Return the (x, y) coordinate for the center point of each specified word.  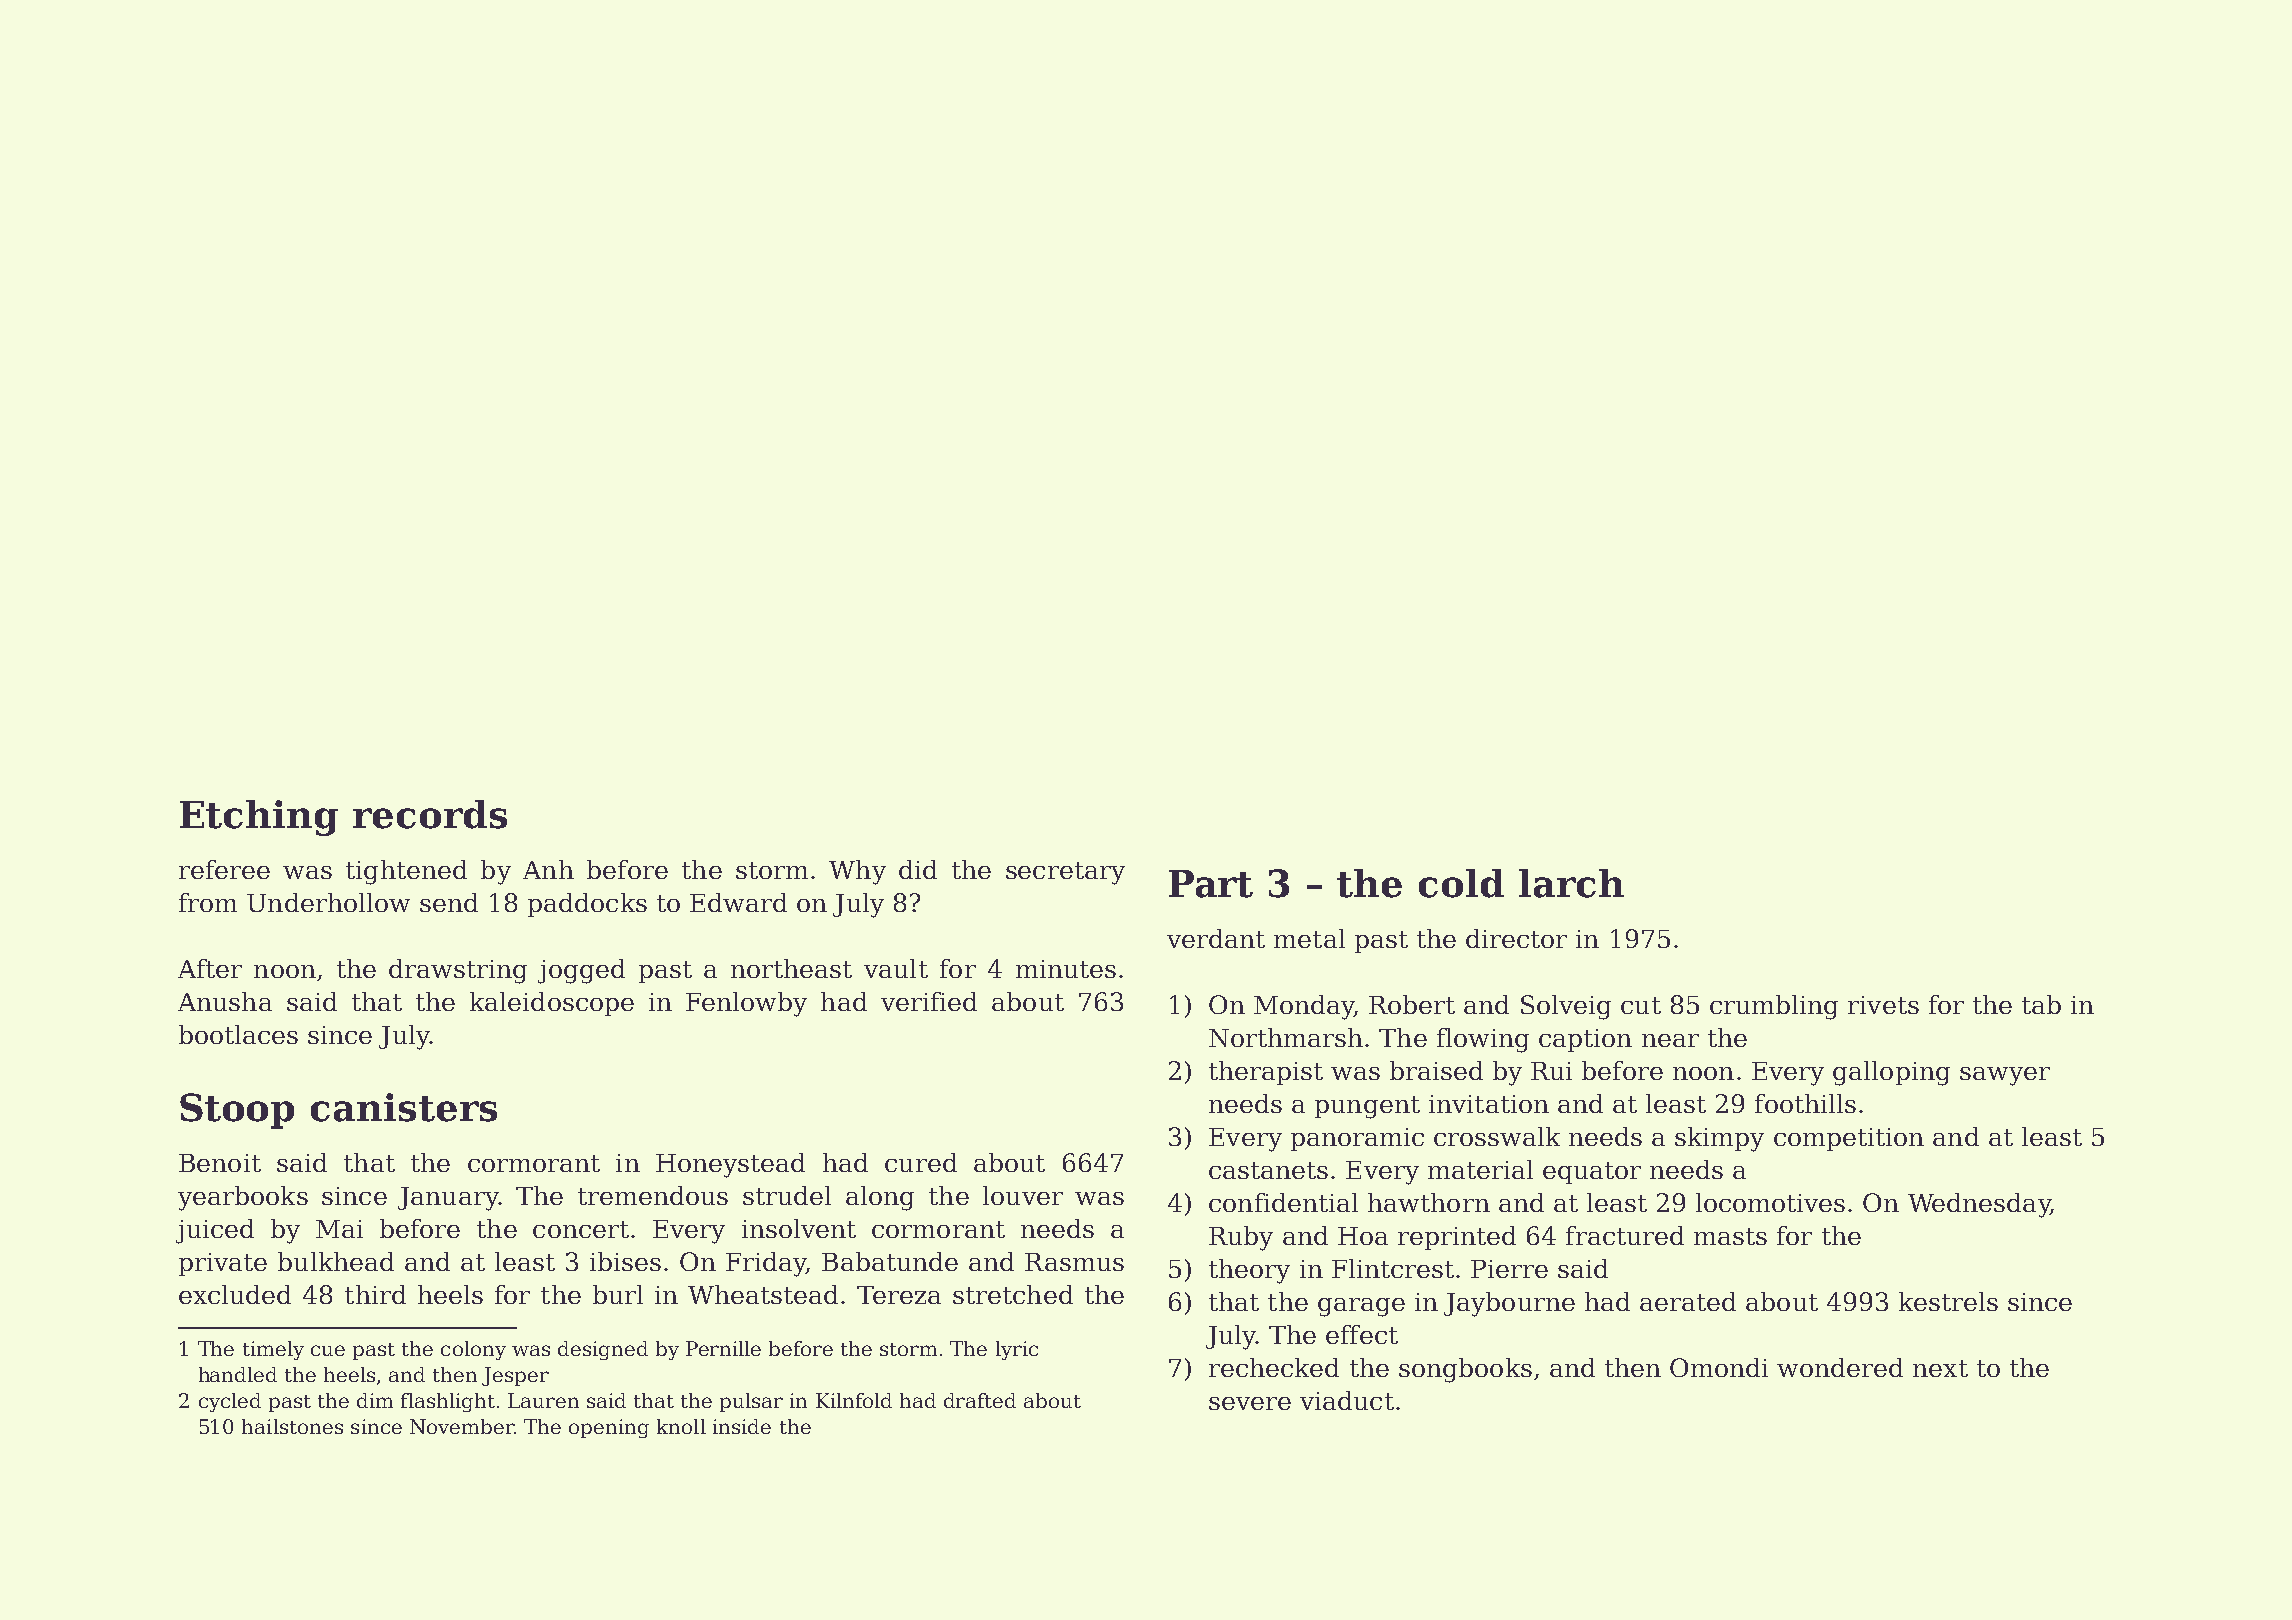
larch (1571, 883)
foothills (1805, 1103)
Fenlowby (746, 1004)
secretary (1065, 873)
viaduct (1347, 1400)
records (430, 814)
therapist (1266, 1073)
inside (742, 1426)
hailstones (292, 1426)
